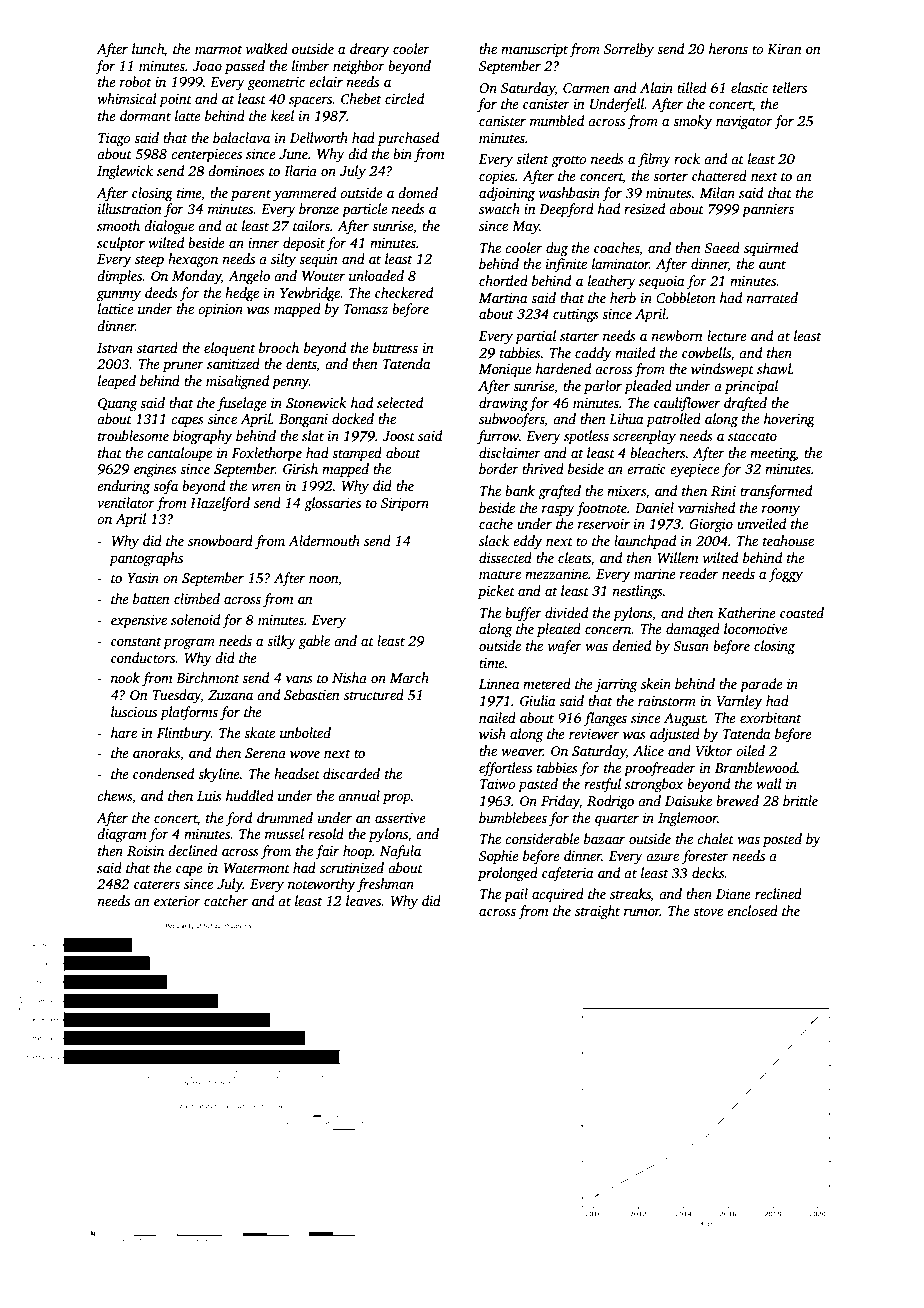 The image size is (924, 1308). What do you see at coordinates (499, 684) in the document?
I see `Linnea` at bounding box center [499, 684].
